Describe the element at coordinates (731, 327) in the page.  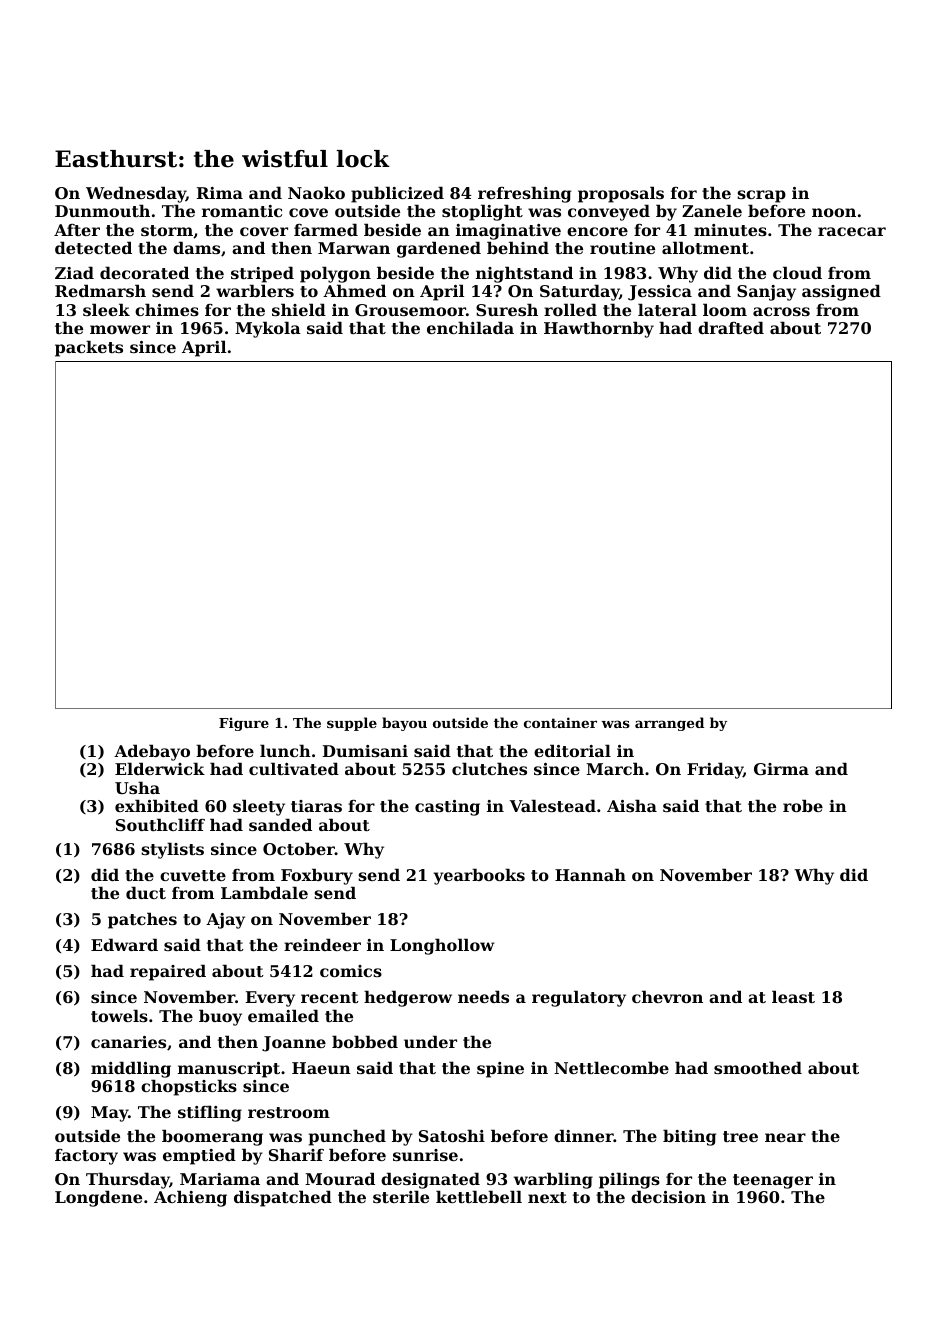
I see `drafted` at that location.
